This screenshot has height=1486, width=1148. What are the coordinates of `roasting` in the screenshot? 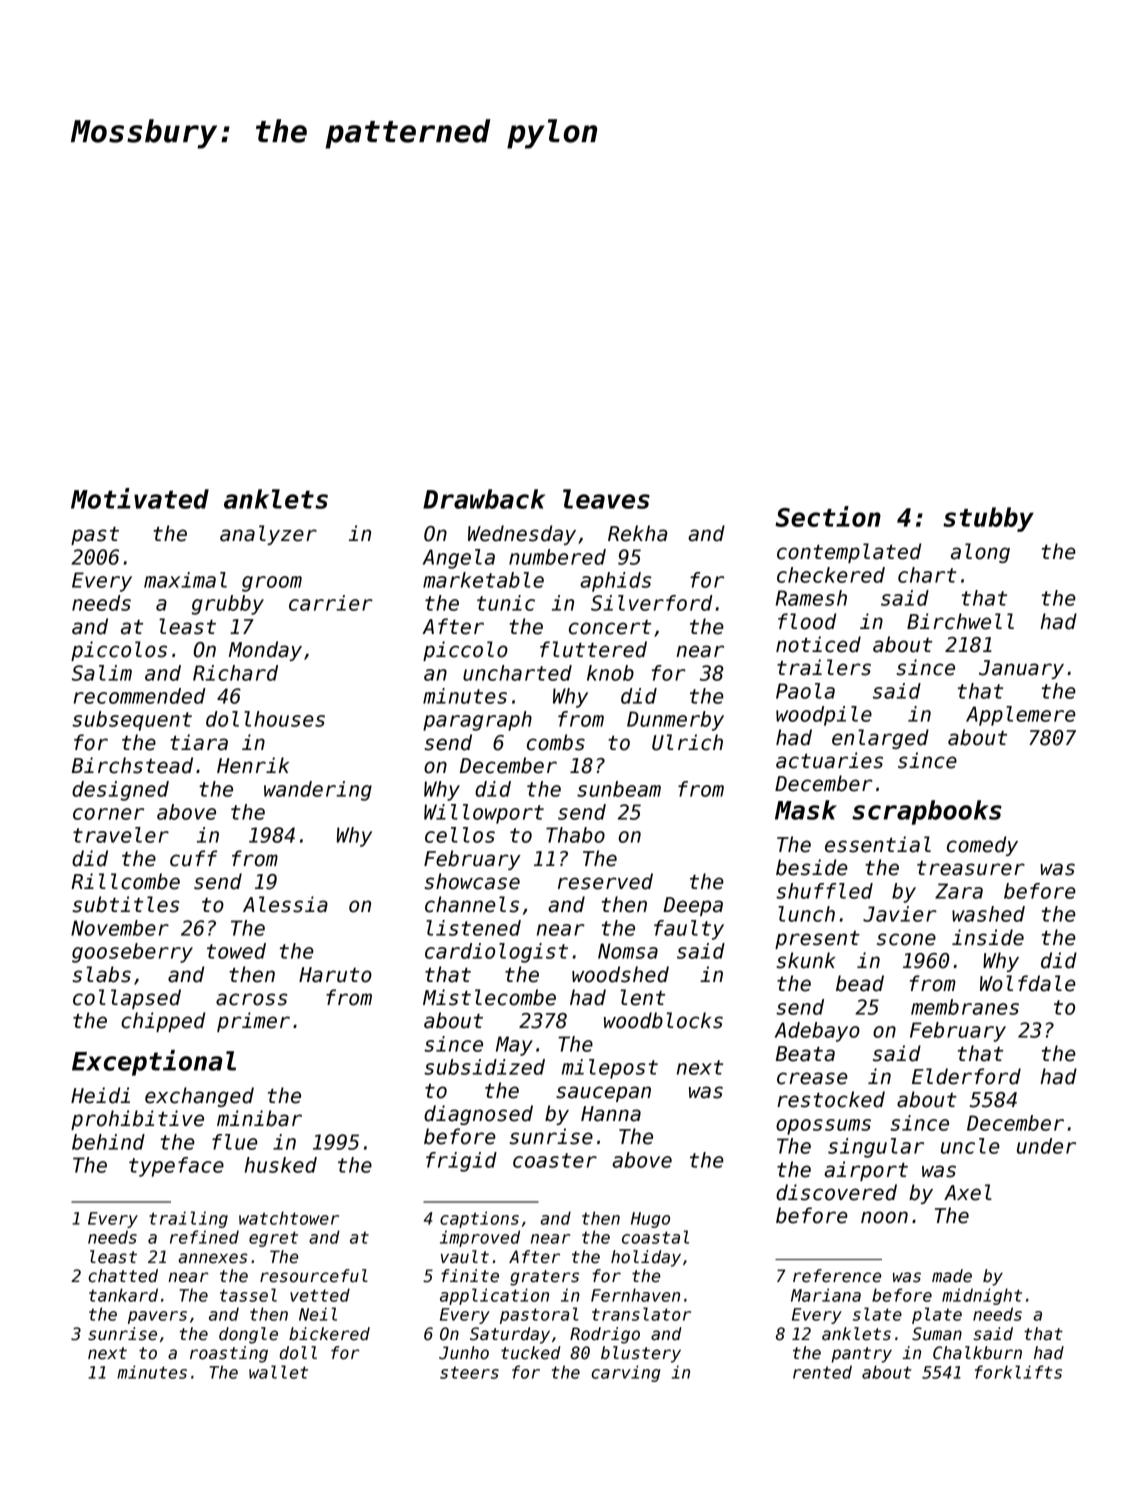 It's located at (229, 1354).
